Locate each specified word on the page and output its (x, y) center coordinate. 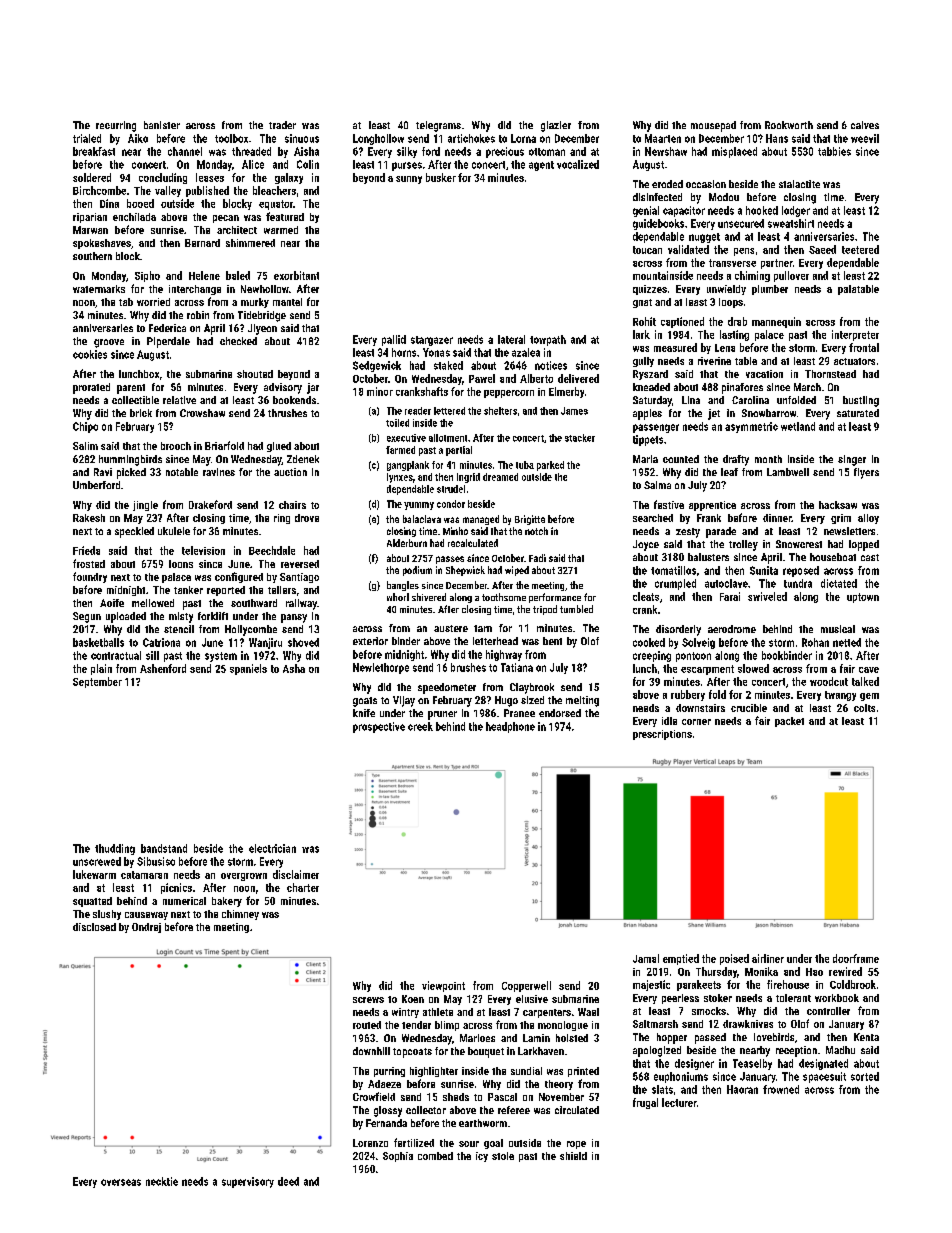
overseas (121, 1182)
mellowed (153, 603)
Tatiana (517, 667)
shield (573, 1156)
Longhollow (378, 139)
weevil (865, 138)
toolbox (231, 138)
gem (869, 697)
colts (864, 708)
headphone (510, 727)
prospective (379, 727)
